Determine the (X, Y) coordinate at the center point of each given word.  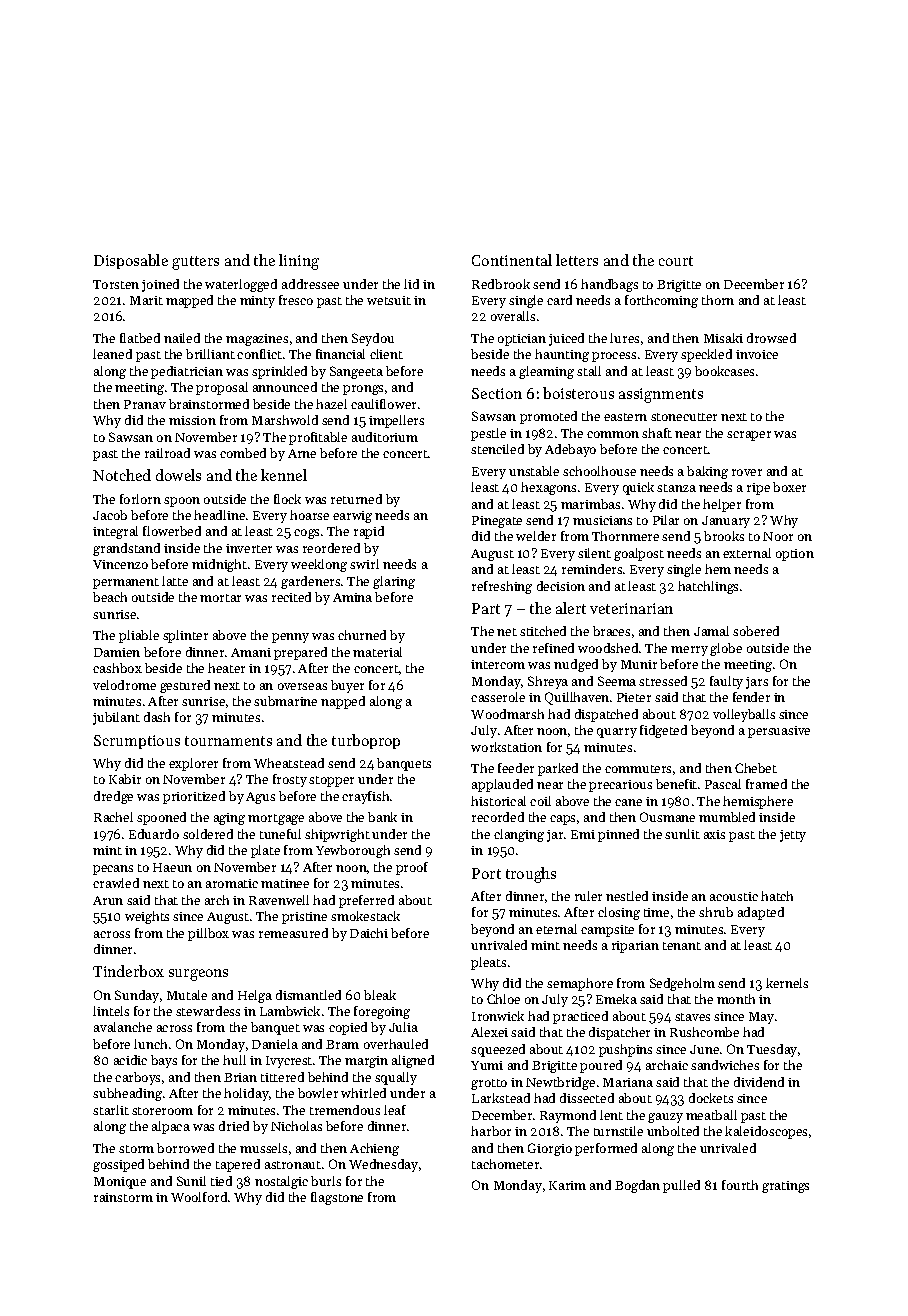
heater (226, 668)
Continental (512, 260)
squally (396, 1078)
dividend (759, 1082)
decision (561, 586)
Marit (146, 300)
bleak (380, 995)
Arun (108, 900)
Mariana (628, 1082)
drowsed (771, 338)
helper (722, 505)
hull (234, 1060)
